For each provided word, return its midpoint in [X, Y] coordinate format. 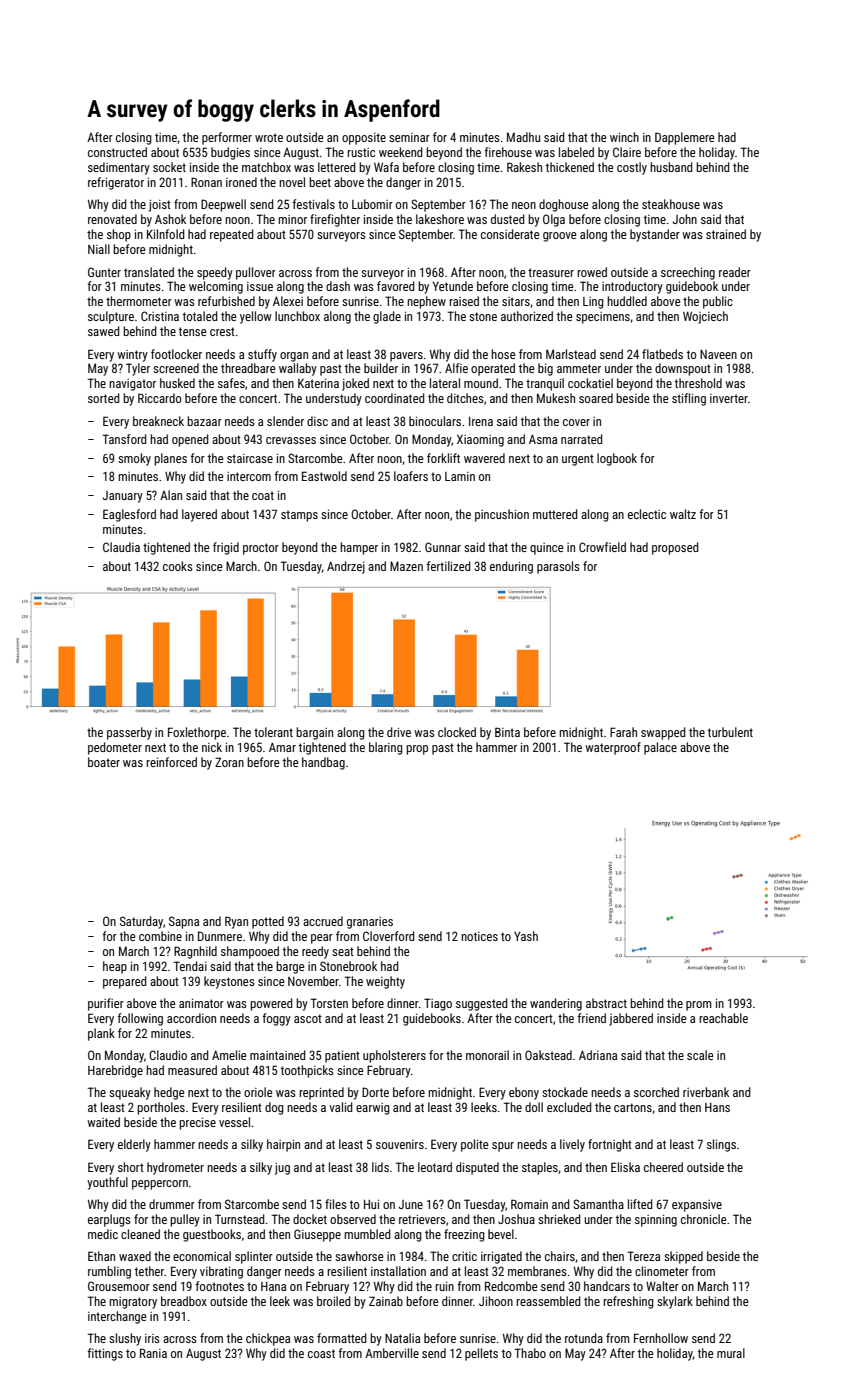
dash [338, 286]
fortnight [610, 1145]
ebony [524, 1093]
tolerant [273, 732]
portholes [161, 1108]
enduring [511, 567]
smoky [134, 459]
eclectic [647, 514]
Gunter [104, 272]
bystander [655, 235]
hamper [359, 548]
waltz [683, 514]
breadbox [184, 1301]
